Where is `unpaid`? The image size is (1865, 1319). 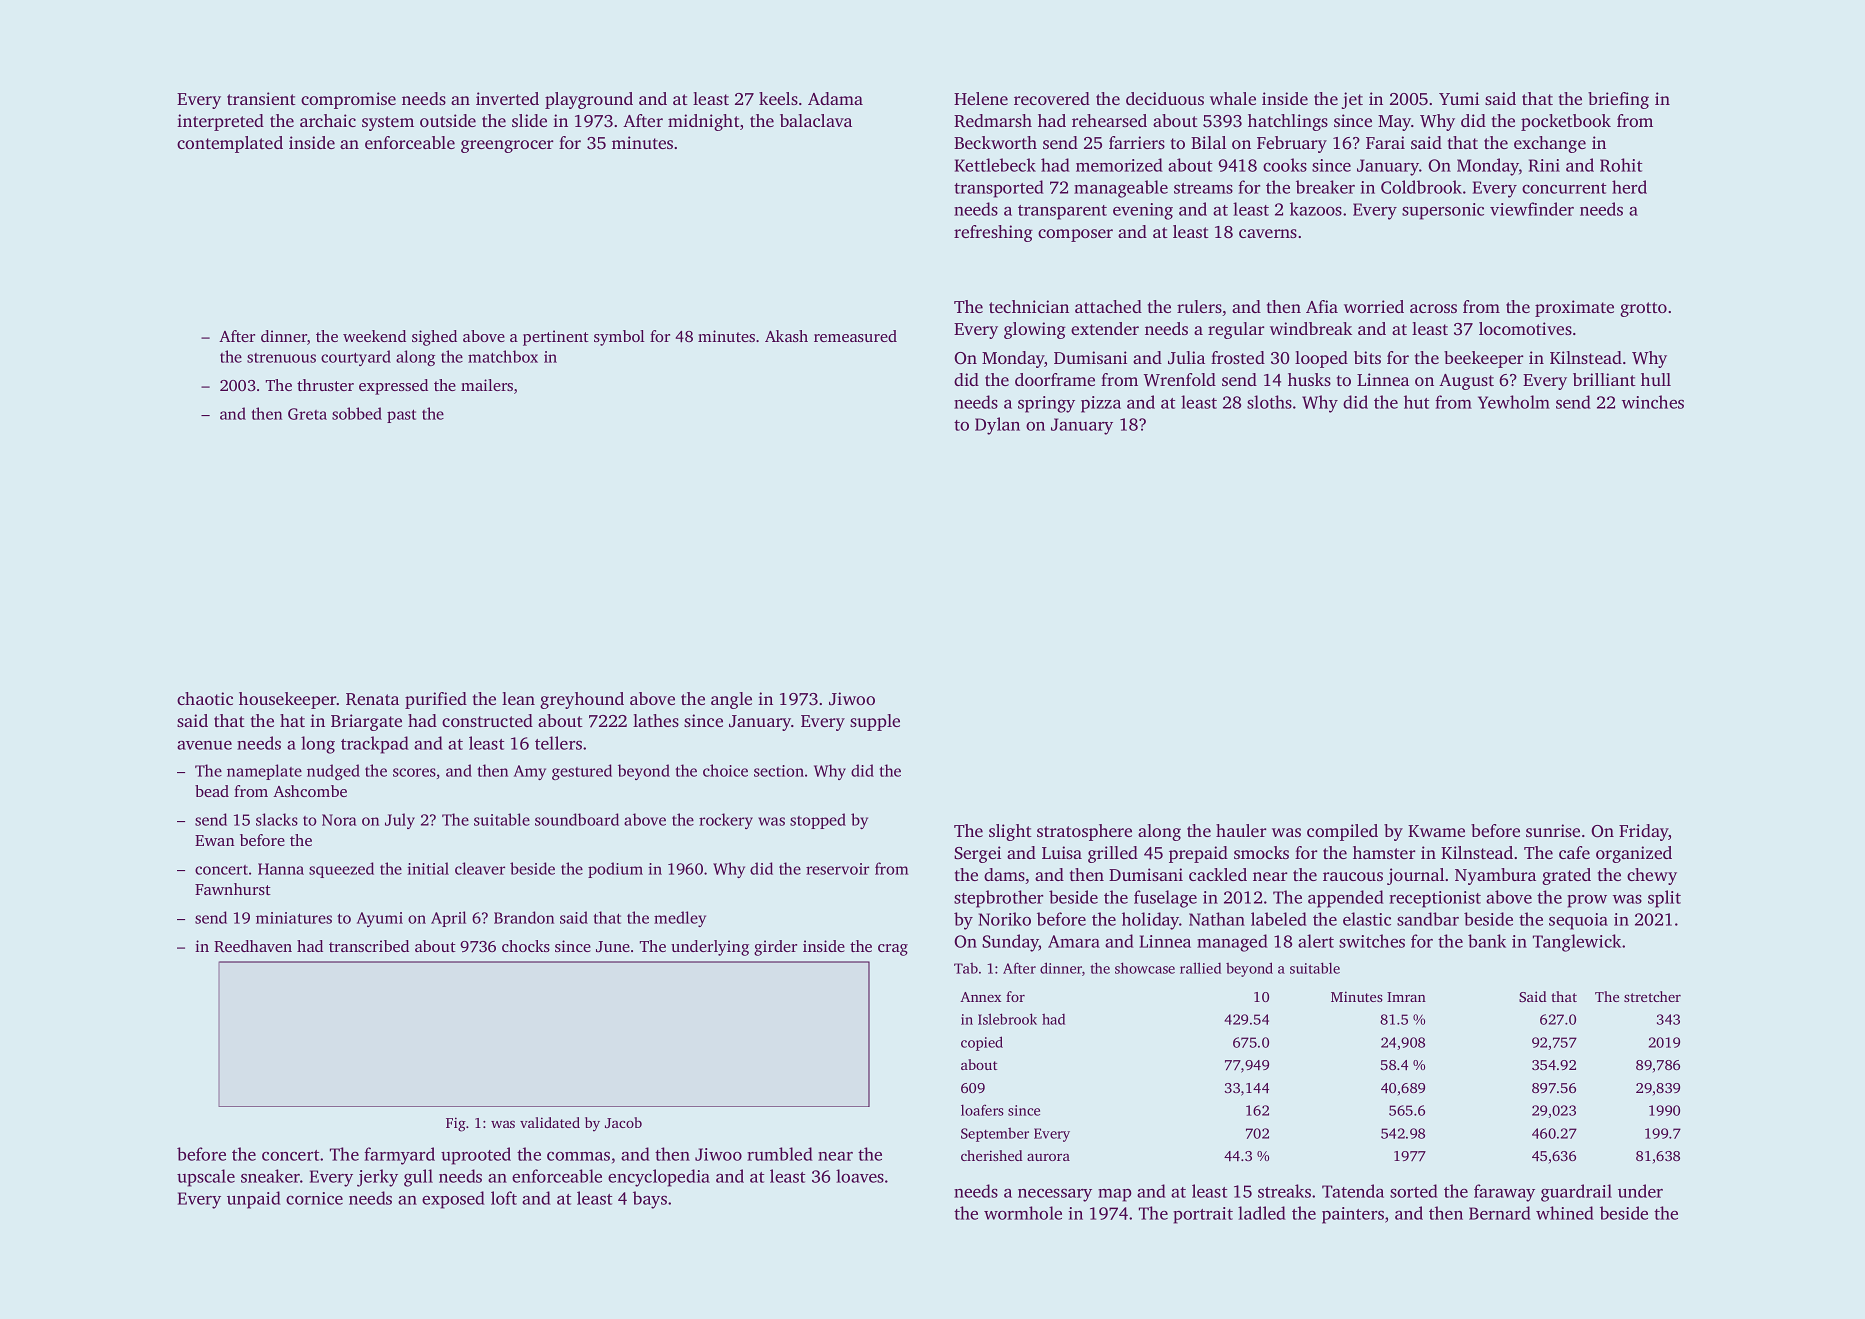 unpaid is located at coordinates (254, 1200).
